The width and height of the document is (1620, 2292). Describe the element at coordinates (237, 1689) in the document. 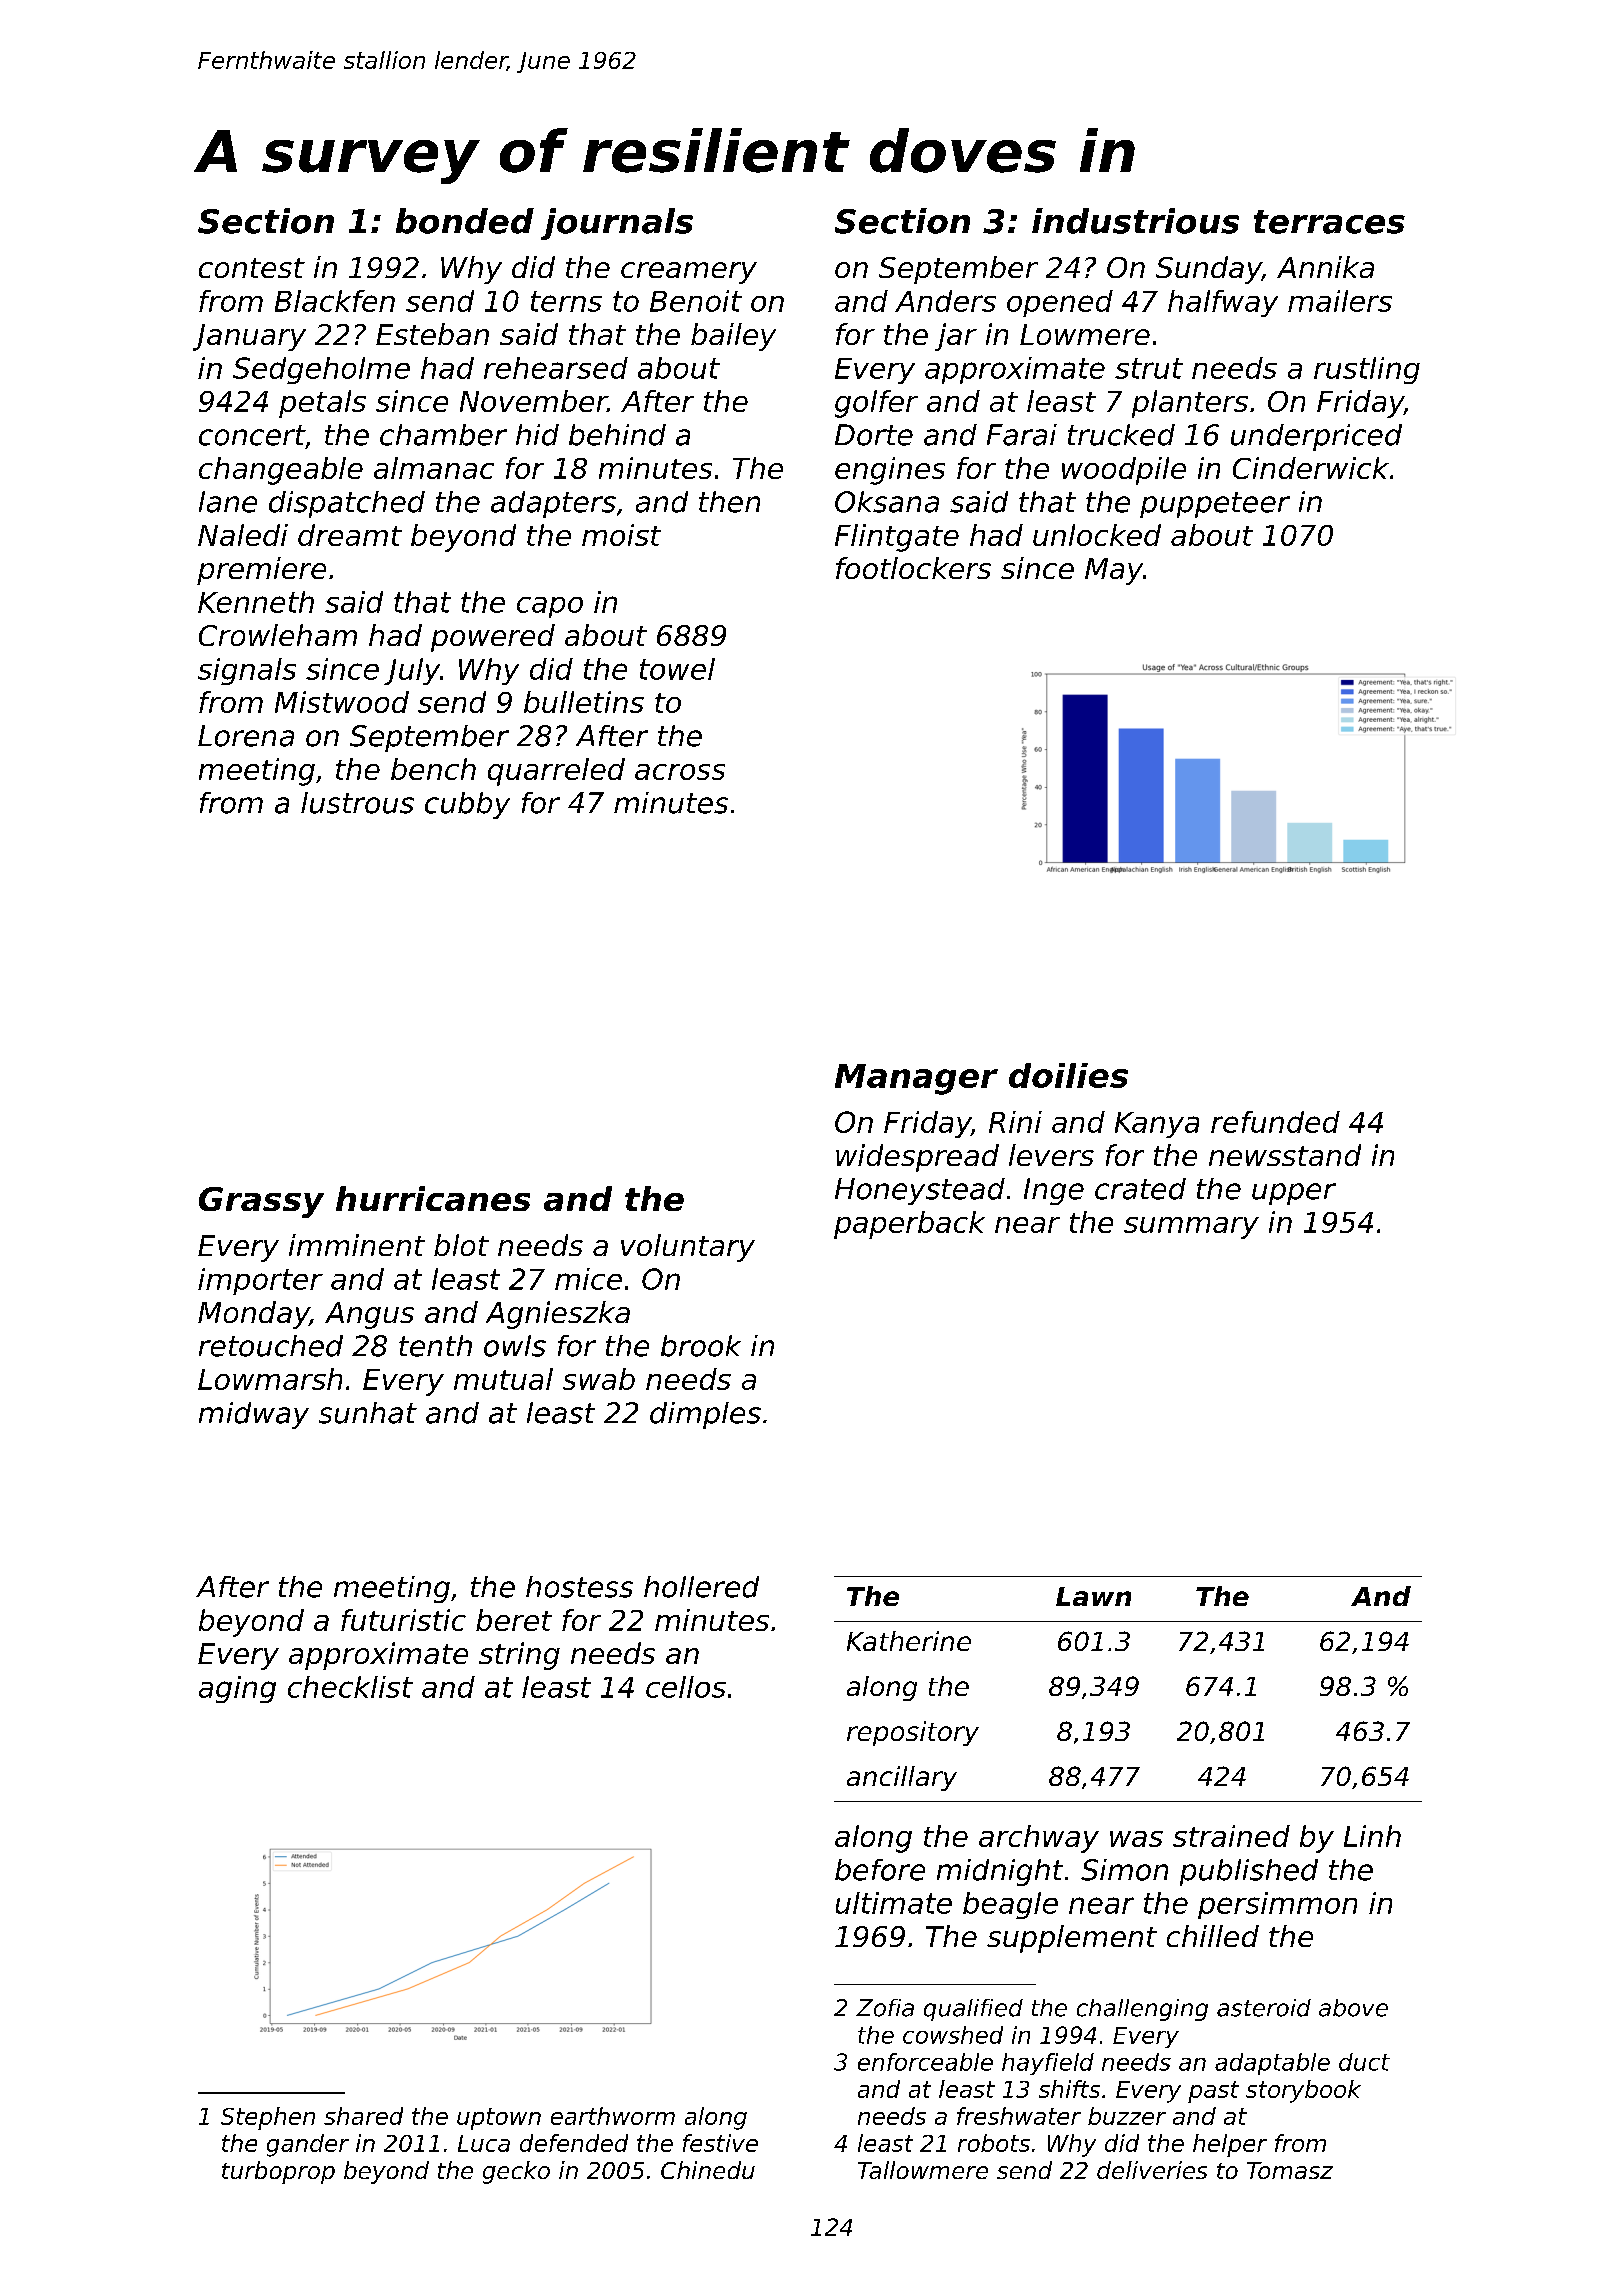

I see `aging` at that location.
